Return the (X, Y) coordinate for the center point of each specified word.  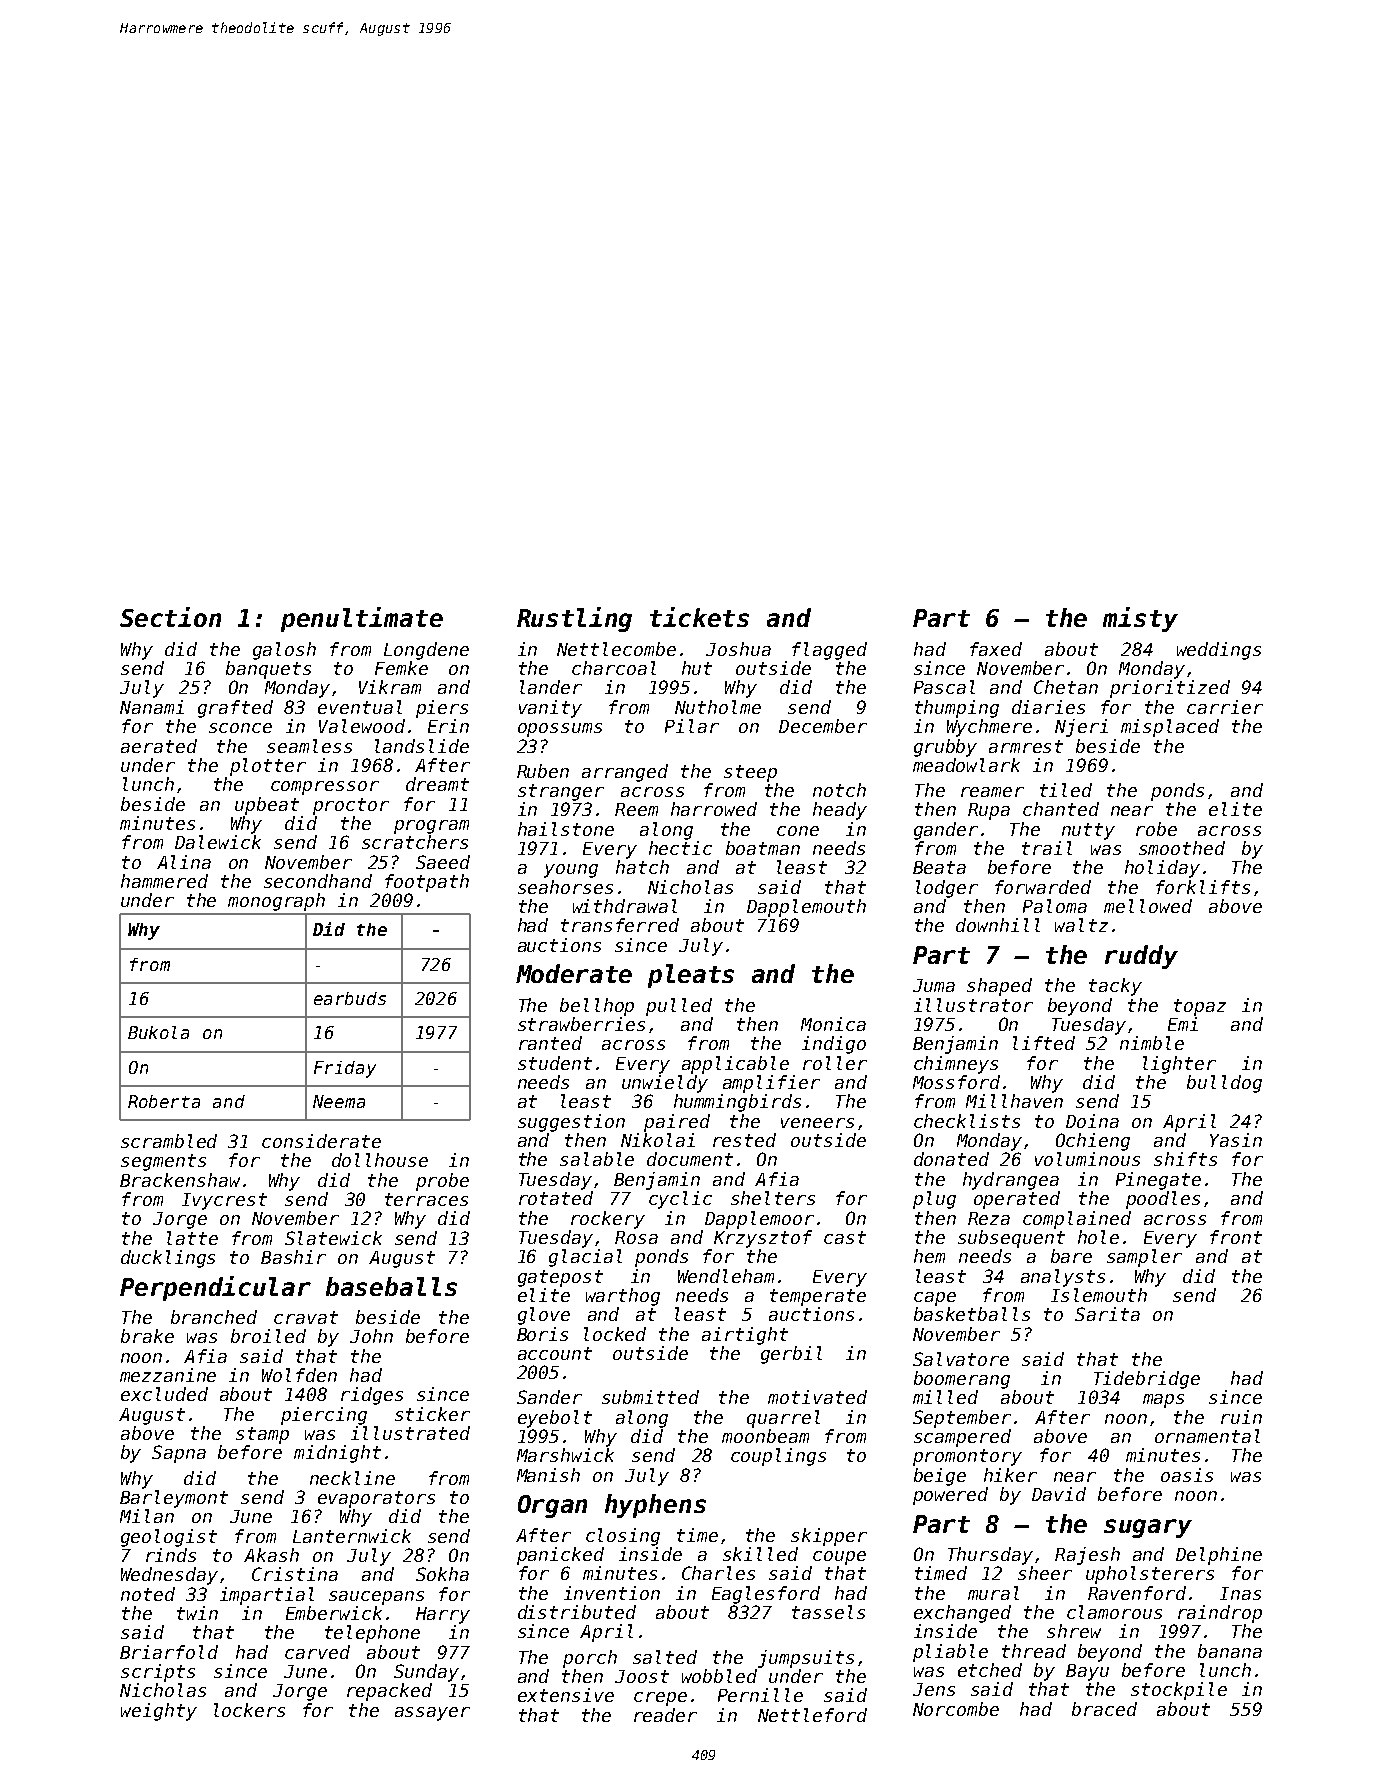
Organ (552, 1506)
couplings (778, 1457)
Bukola (158, 1032)
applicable (735, 1065)
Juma (934, 985)
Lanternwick (352, 1536)
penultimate (362, 619)
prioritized (1170, 689)
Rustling (574, 619)
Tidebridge (1147, 1380)
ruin (1241, 1417)
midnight (337, 1454)
